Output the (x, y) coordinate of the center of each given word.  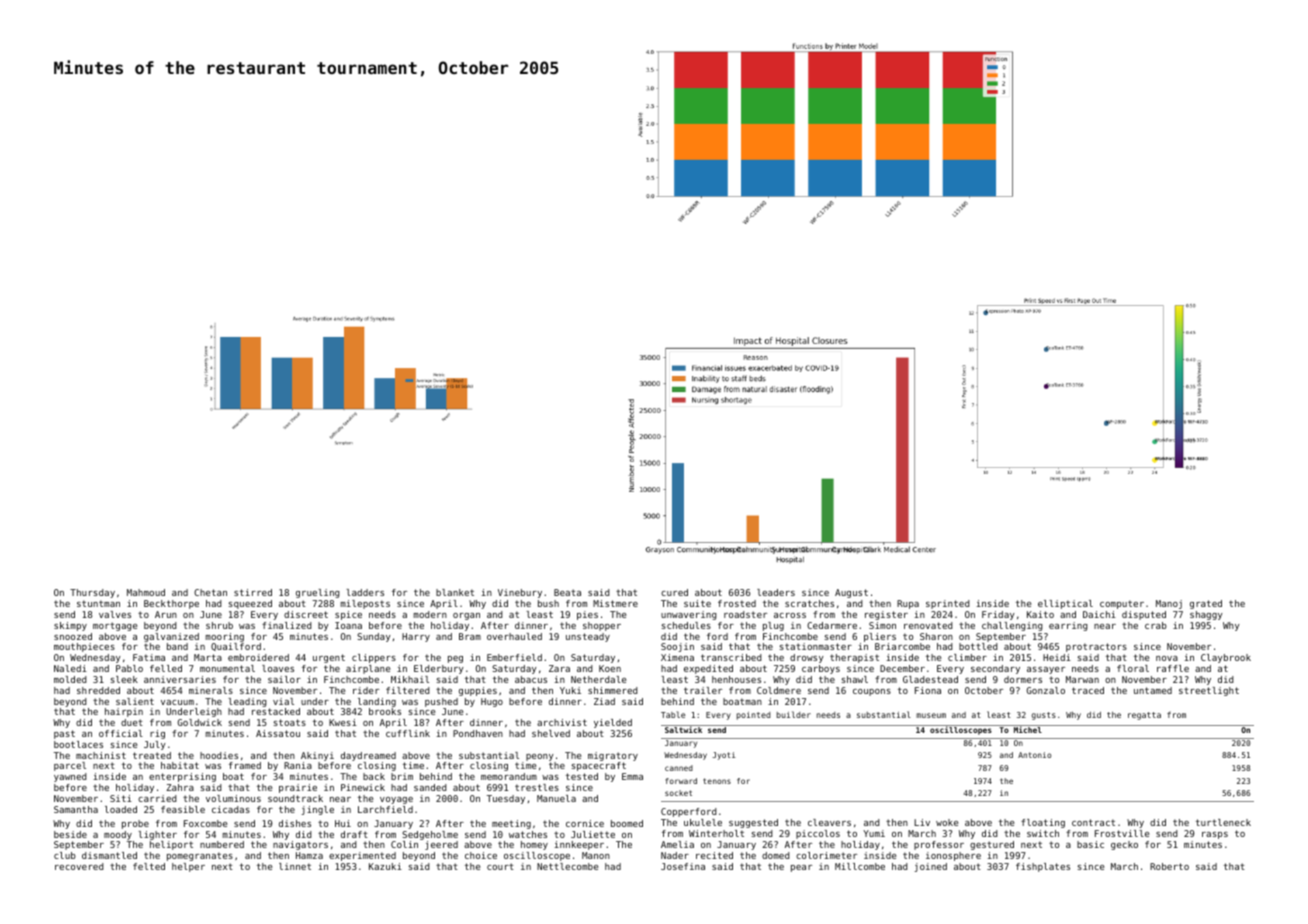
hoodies (219, 755)
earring (1068, 626)
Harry (416, 637)
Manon (596, 855)
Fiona (928, 690)
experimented (362, 856)
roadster (745, 614)
